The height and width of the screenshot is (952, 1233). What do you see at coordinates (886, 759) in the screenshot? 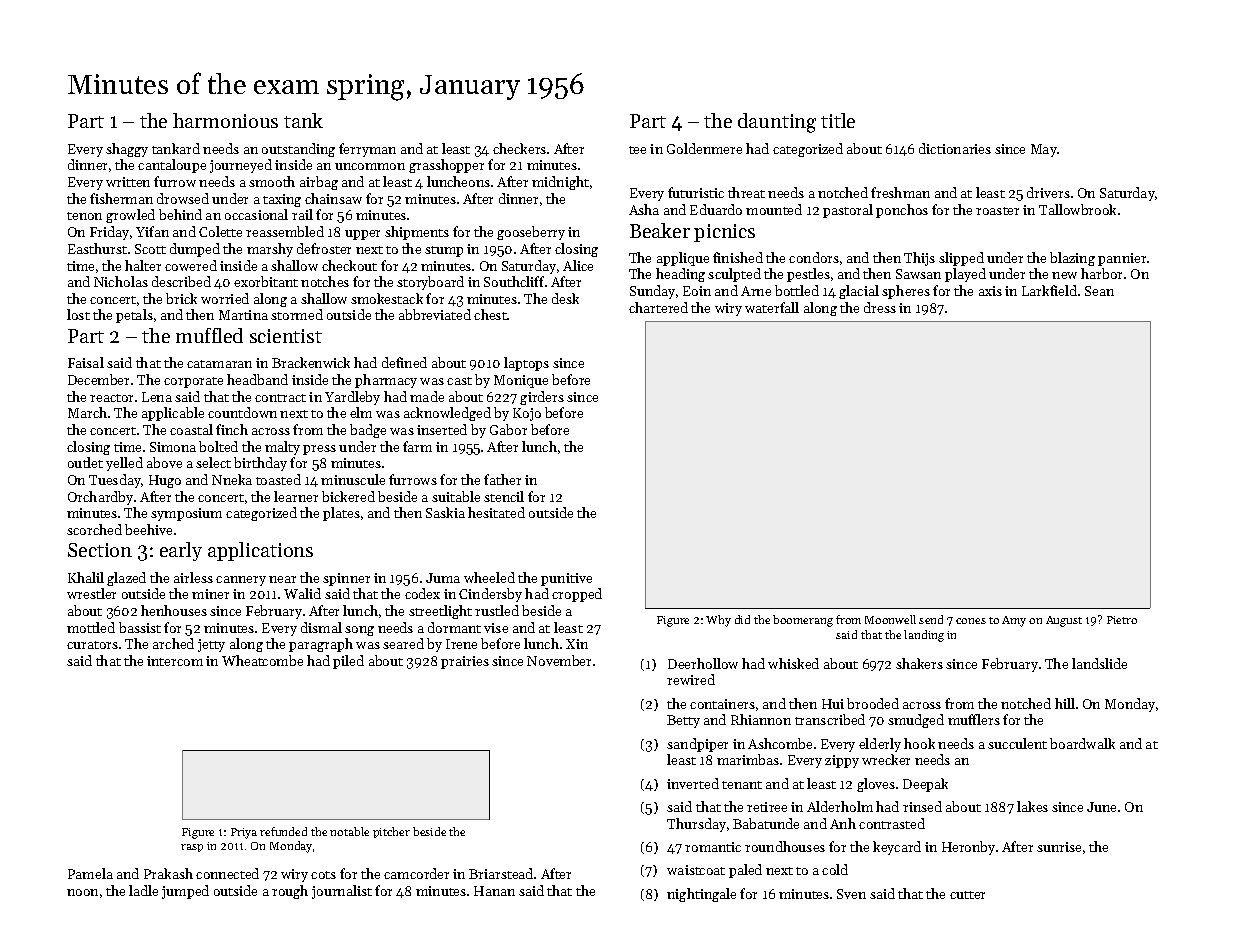
I see `wrecker` at bounding box center [886, 759].
